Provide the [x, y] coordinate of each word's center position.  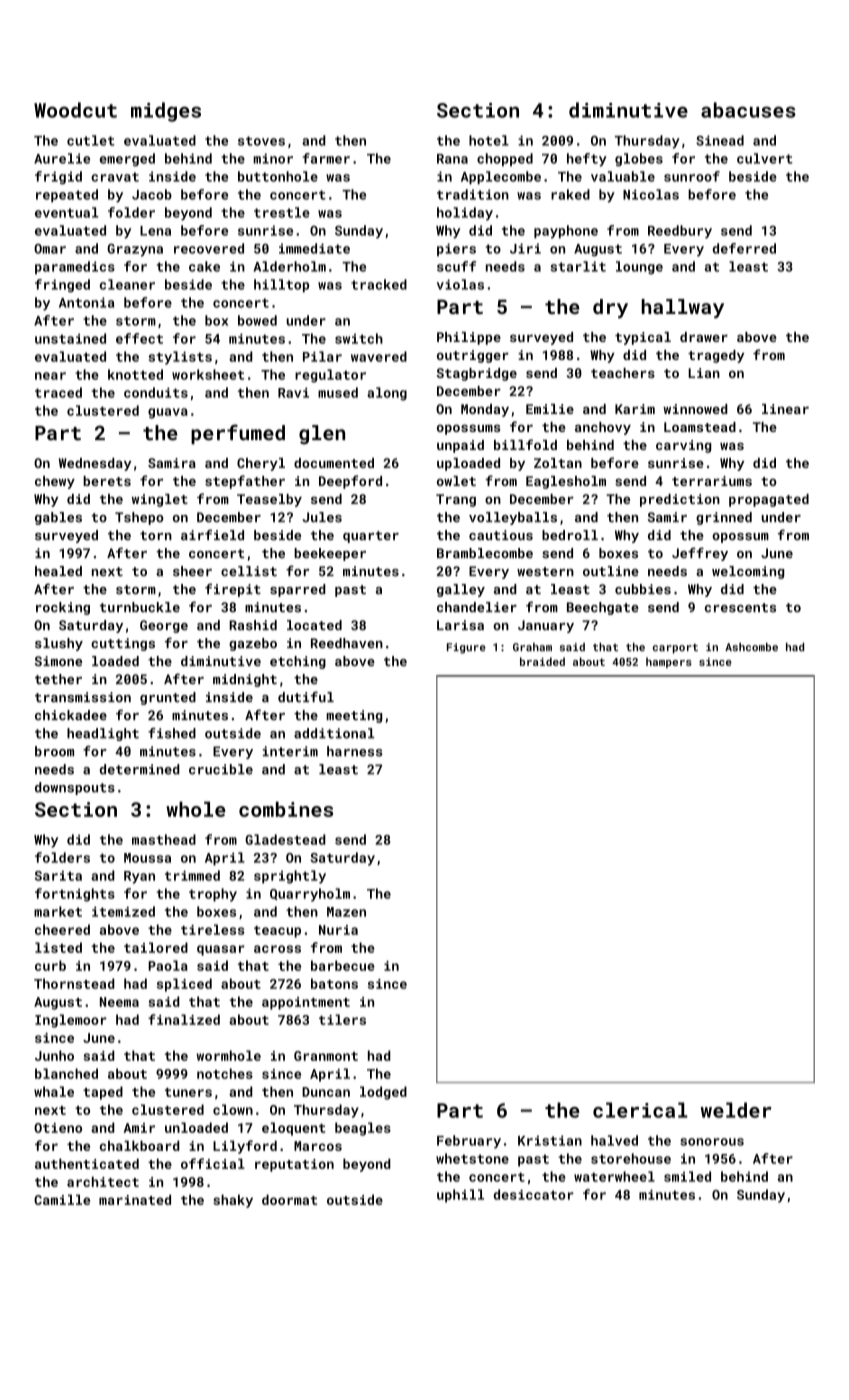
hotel [489, 140]
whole [196, 809]
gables [58, 518]
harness [355, 751]
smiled [687, 1176]
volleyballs [513, 518]
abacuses [748, 110]
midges [166, 112]
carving [683, 446]
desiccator [534, 1194]
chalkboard [140, 1145]
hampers [669, 662]
